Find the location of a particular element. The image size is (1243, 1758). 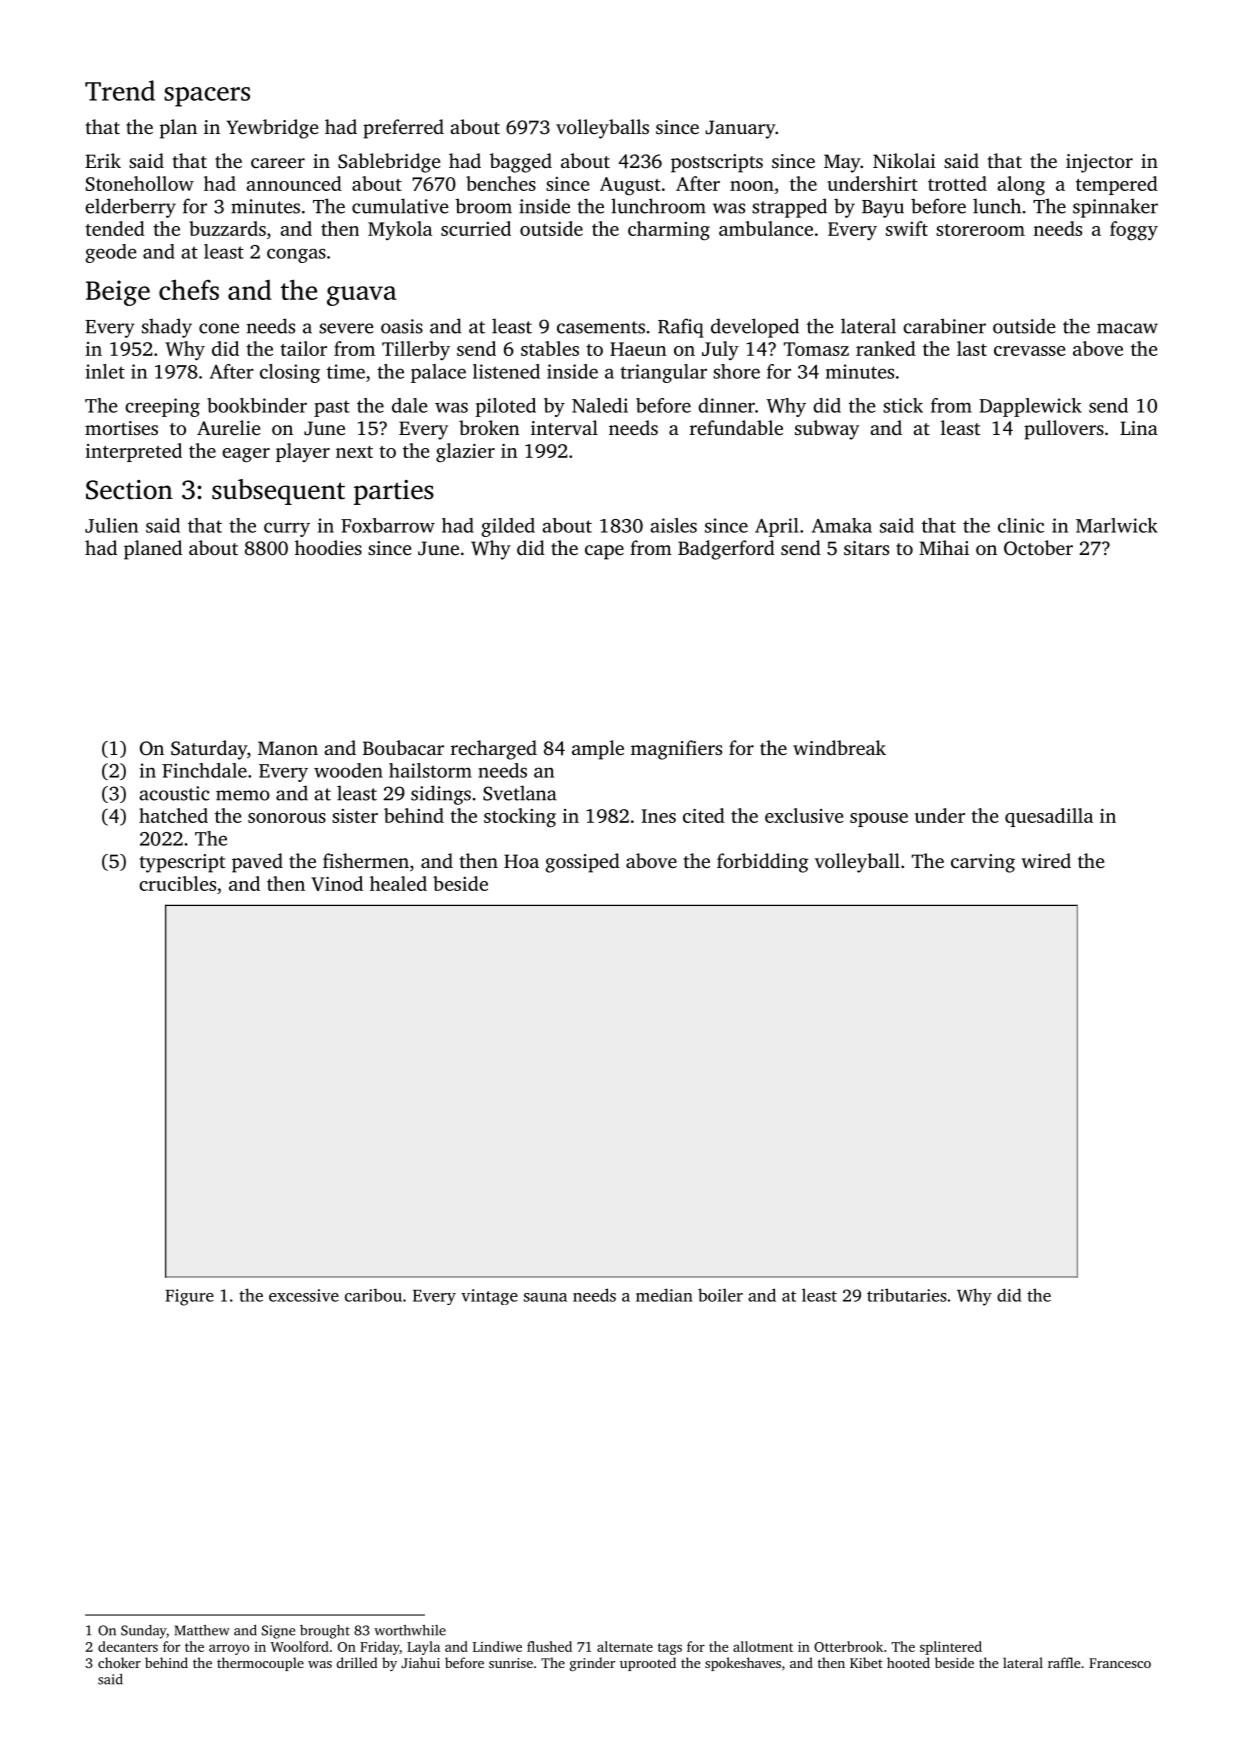

hatched is located at coordinates (173, 815).
